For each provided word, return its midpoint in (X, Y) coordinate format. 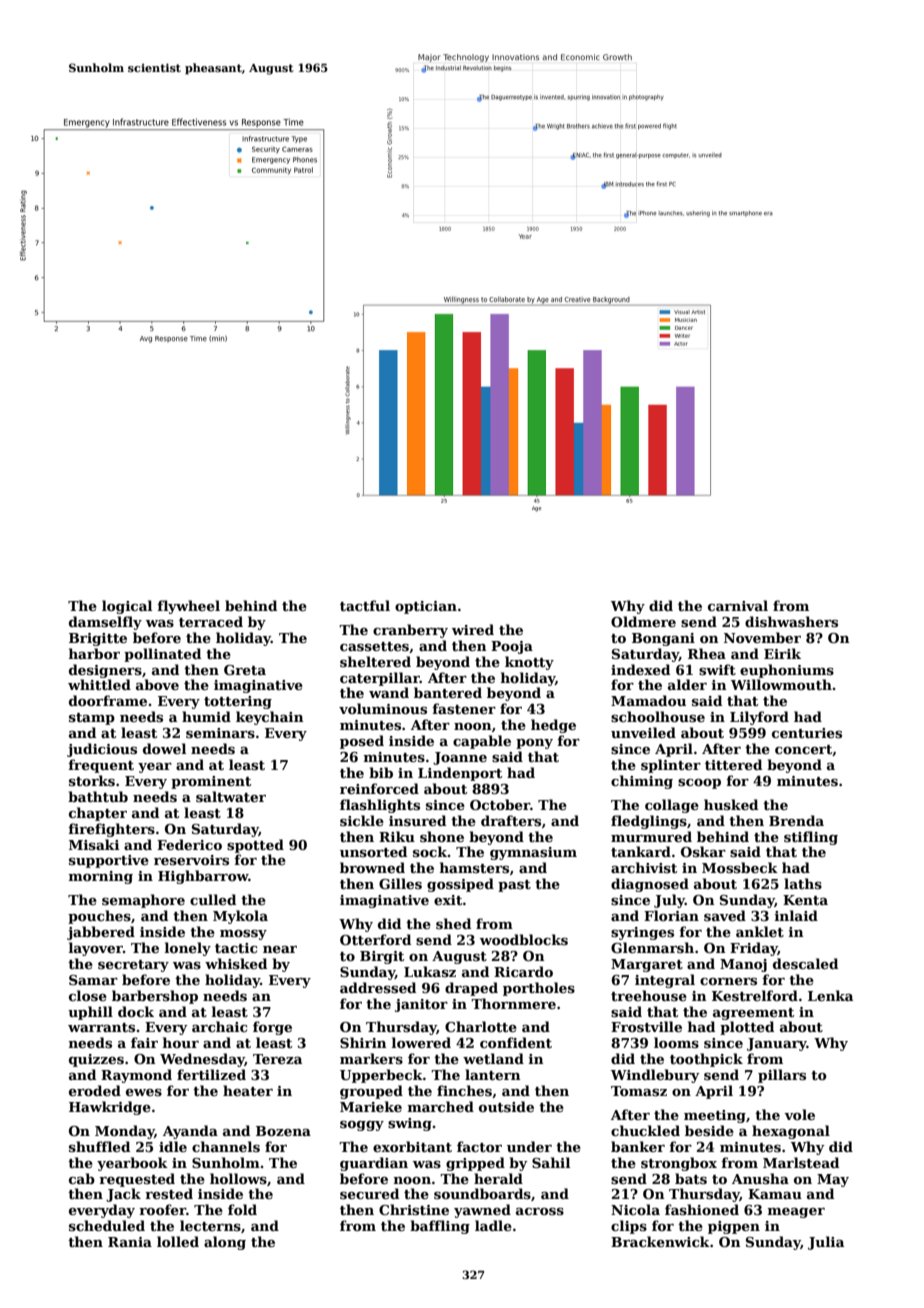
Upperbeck (381, 1076)
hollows (238, 1178)
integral (665, 981)
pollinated (162, 655)
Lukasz (430, 971)
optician (426, 607)
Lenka (830, 995)
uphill (90, 1013)
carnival (738, 605)
